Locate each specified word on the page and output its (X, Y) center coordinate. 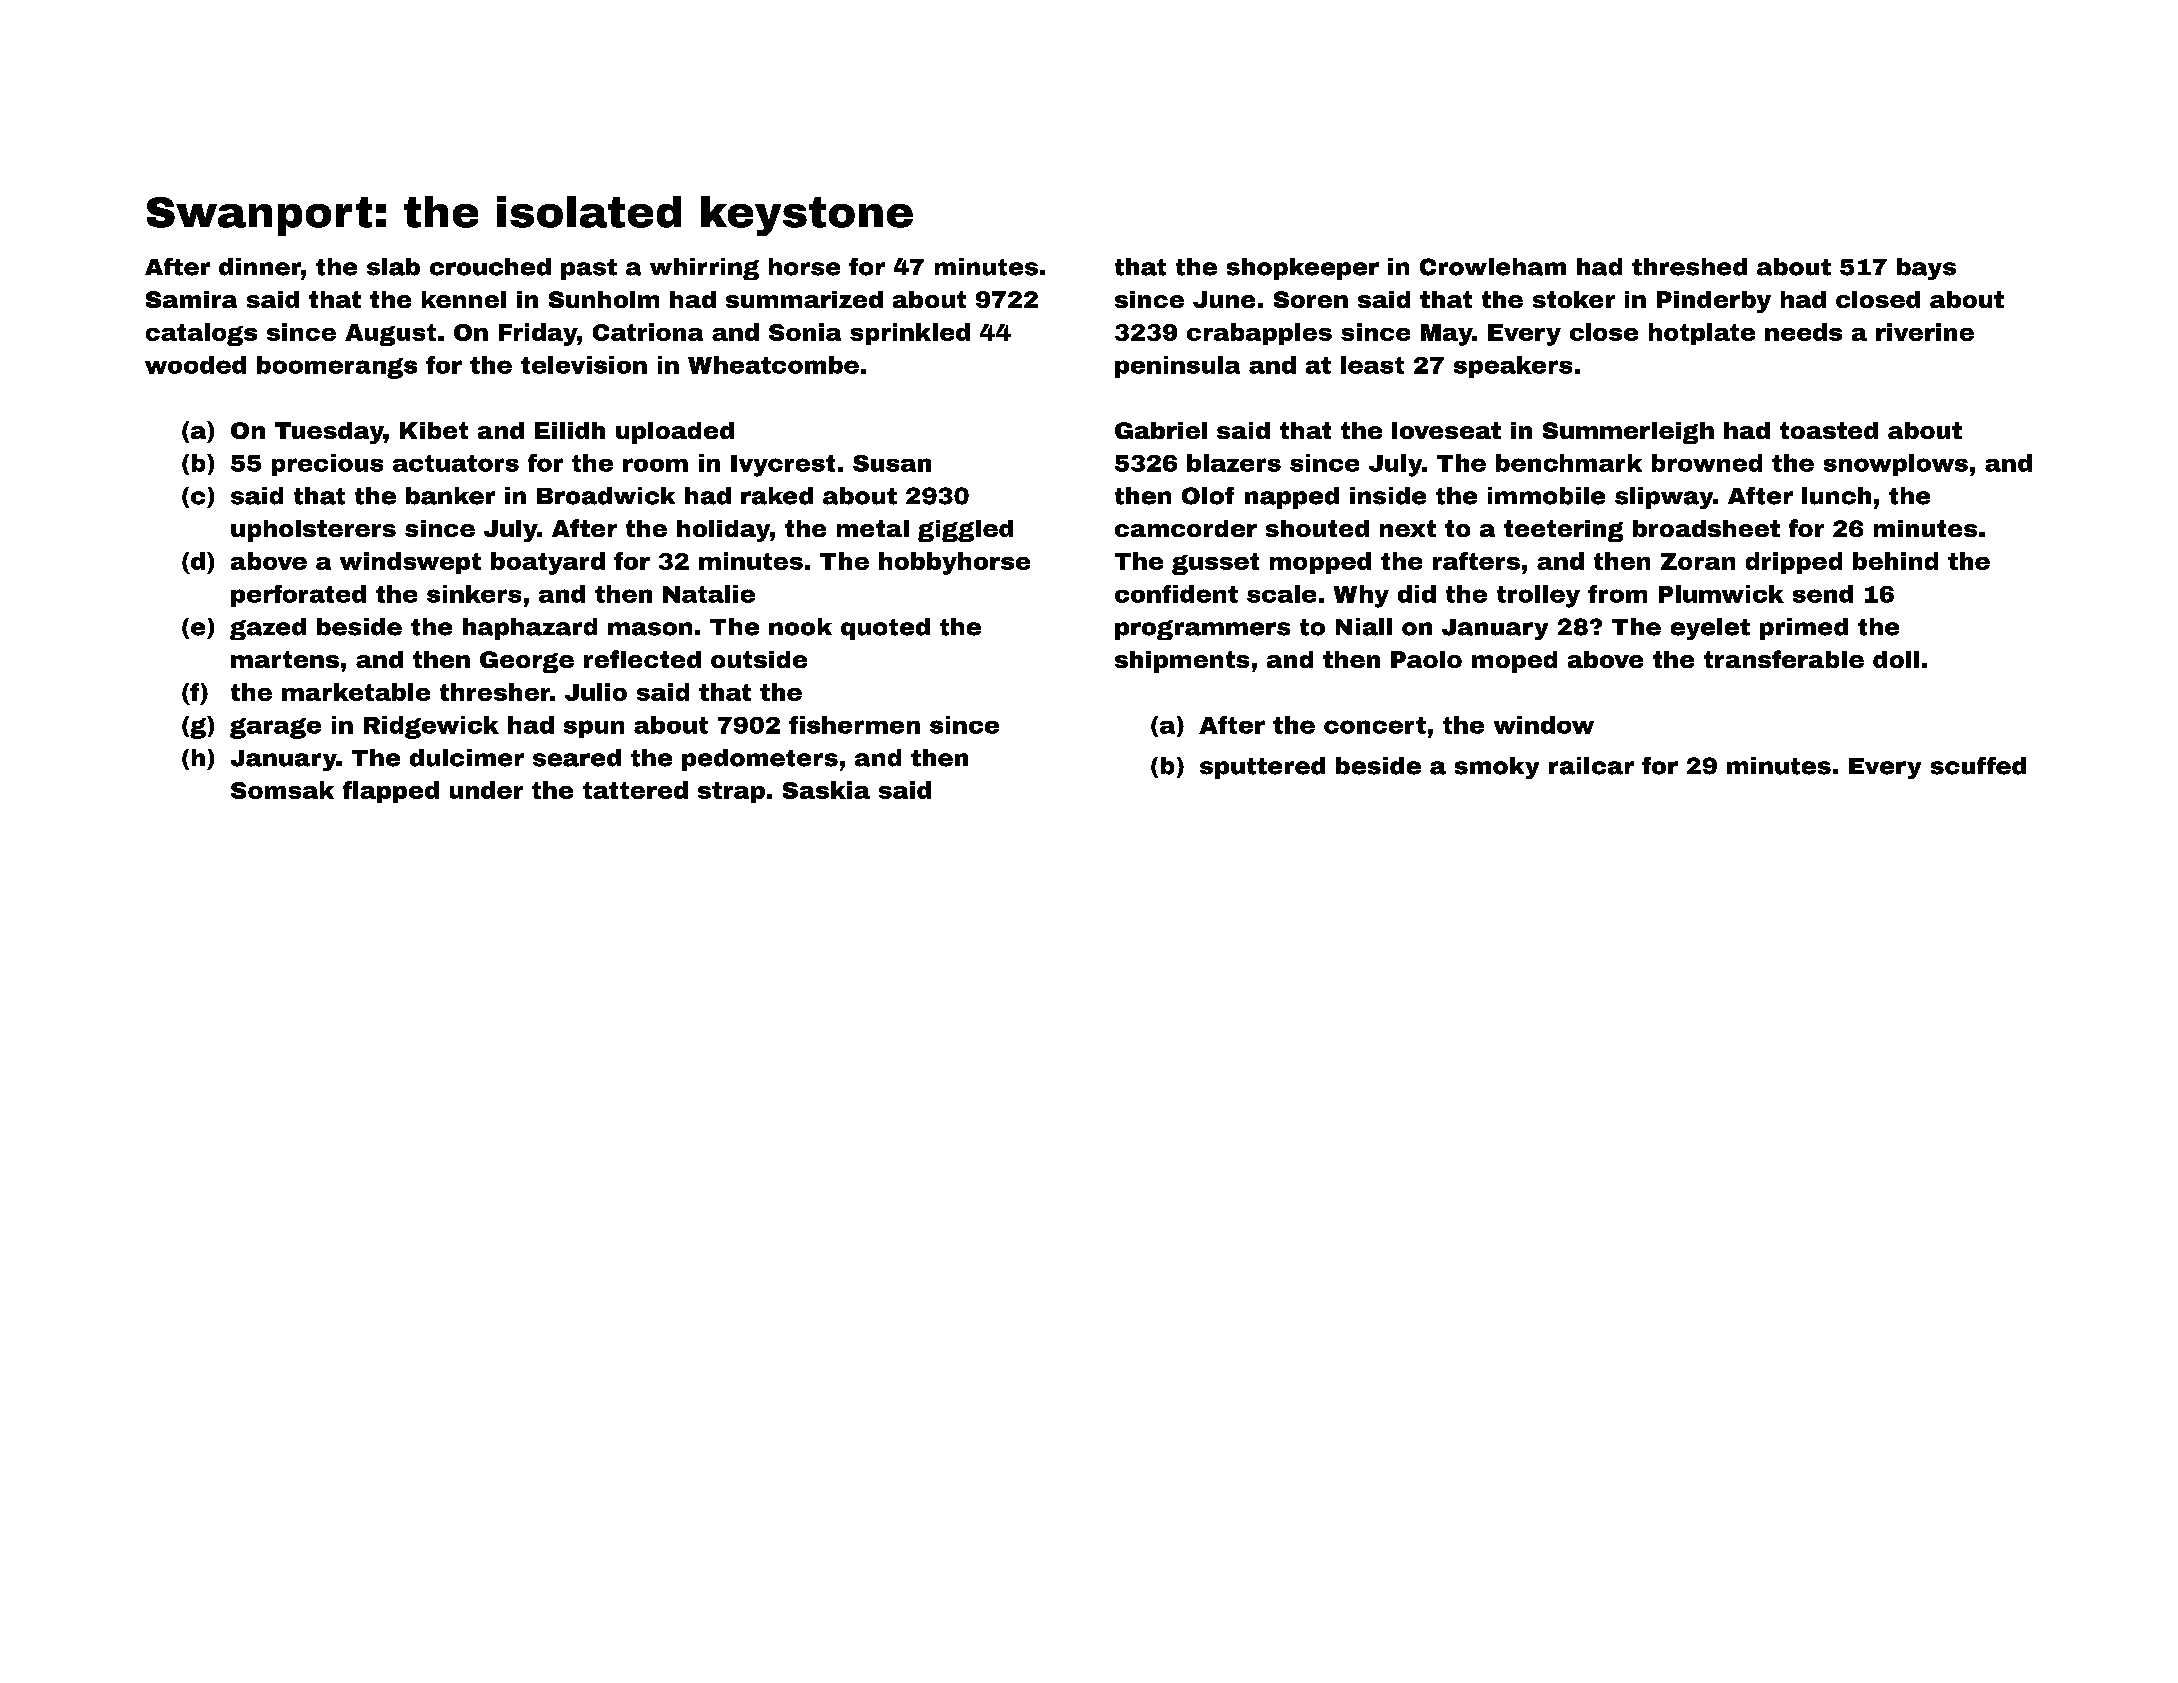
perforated (298, 596)
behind (1895, 561)
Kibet (434, 430)
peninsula (1177, 367)
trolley (1538, 596)
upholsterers (313, 531)
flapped (391, 792)
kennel (464, 299)
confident (1176, 594)
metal (873, 528)
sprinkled (910, 334)
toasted (1829, 430)
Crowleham (1493, 267)
